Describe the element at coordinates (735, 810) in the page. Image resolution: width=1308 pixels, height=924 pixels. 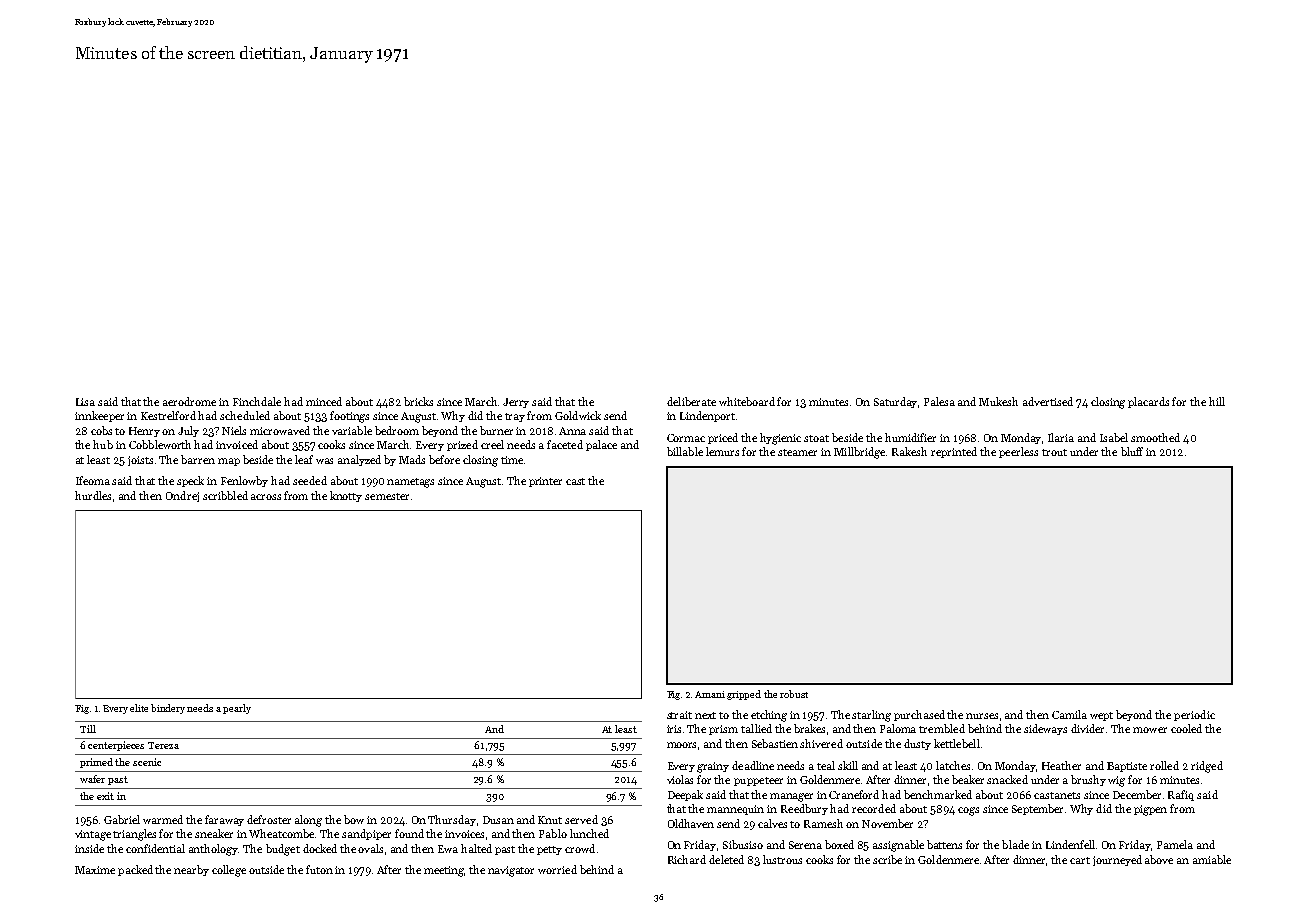
I see `mannequin` at that location.
